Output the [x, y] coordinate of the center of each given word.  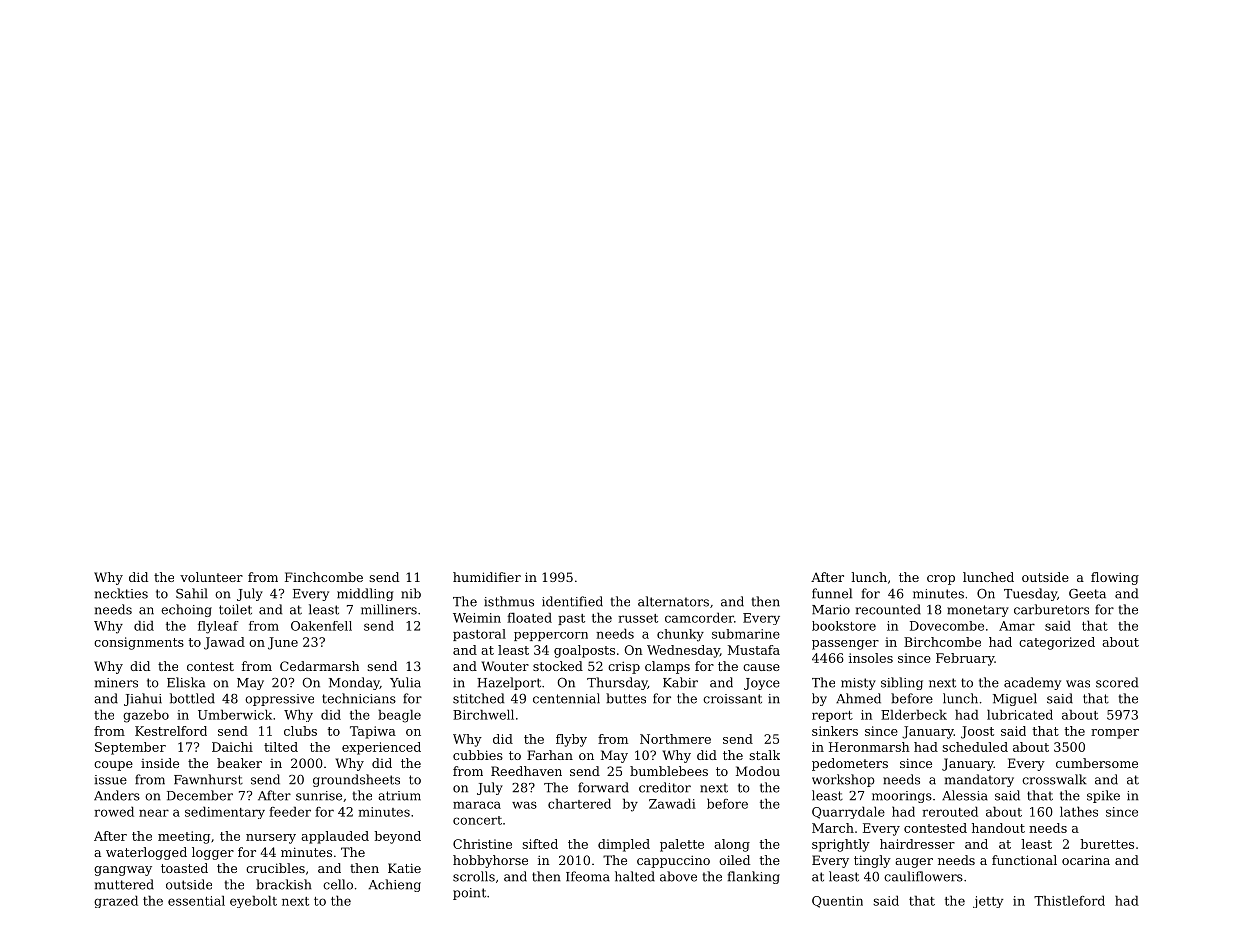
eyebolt [253, 901]
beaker [239, 763]
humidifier [487, 577]
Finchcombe [324, 577]
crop [941, 580]
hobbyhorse [490, 861]
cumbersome [1097, 763]
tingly [872, 861]
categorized [1057, 643]
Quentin [837, 902]
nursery [271, 839]
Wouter [505, 666]
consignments [139, 643]
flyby [571, 740]
